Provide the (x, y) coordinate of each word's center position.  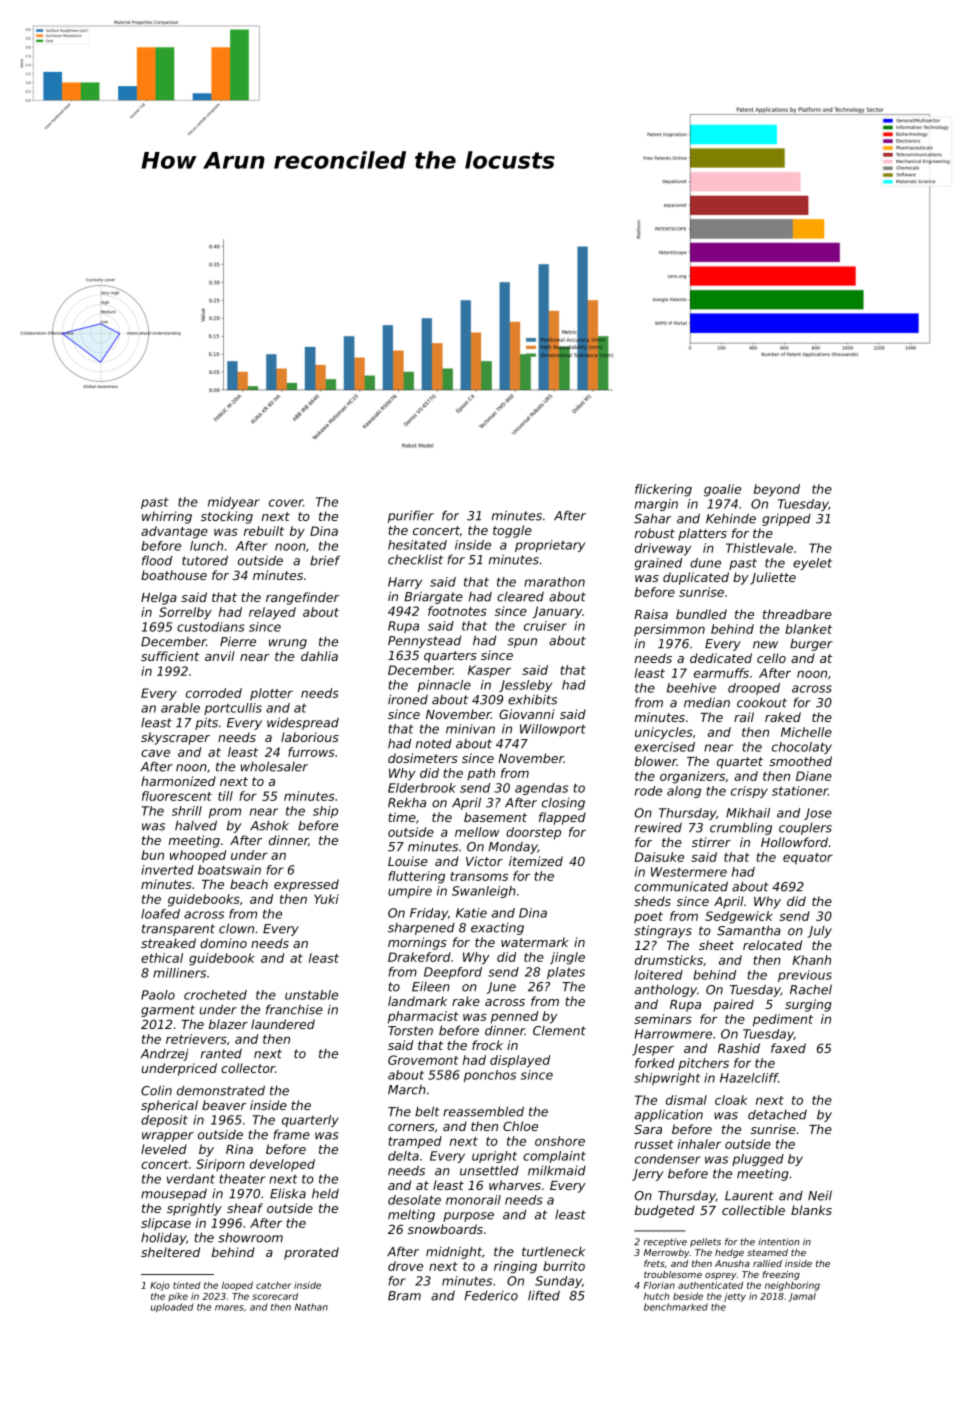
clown (236, 928)
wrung (288, 644)
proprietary (550, 546)
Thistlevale (759, 548)
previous (805, 976)
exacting (497, 929)
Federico (491, 1295)
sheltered (170, 1252)
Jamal (802, 1297)
